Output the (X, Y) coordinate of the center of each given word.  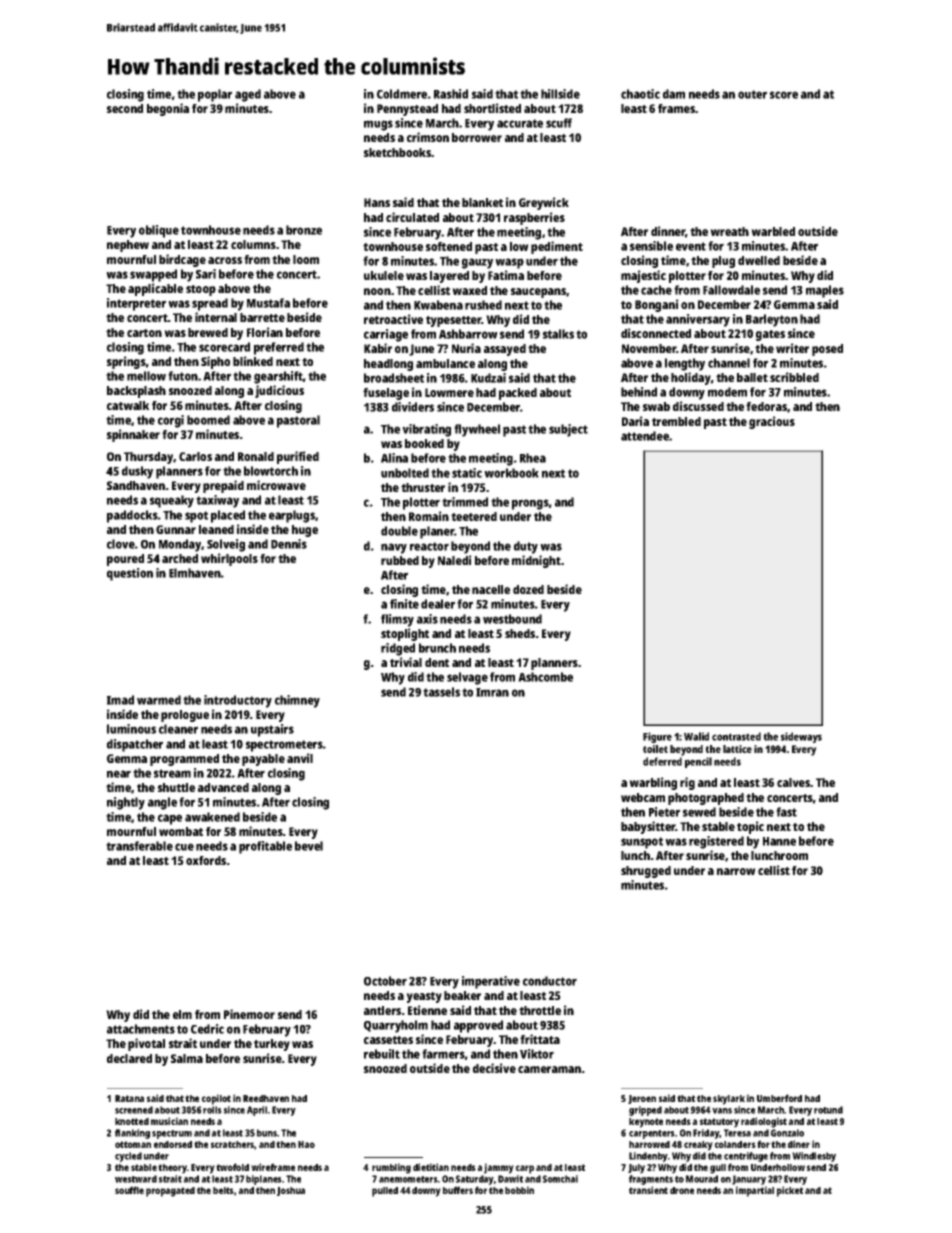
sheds (520, 633)
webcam (643, 797)
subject (568, 430)
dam (674, 94)
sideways (801, 737)
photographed (706, 799)
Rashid (451, 94)
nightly (126, 803)
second (125, 108)
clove (121, 544)
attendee (645, 436)
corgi (171, 421)
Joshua (291, 1191)
